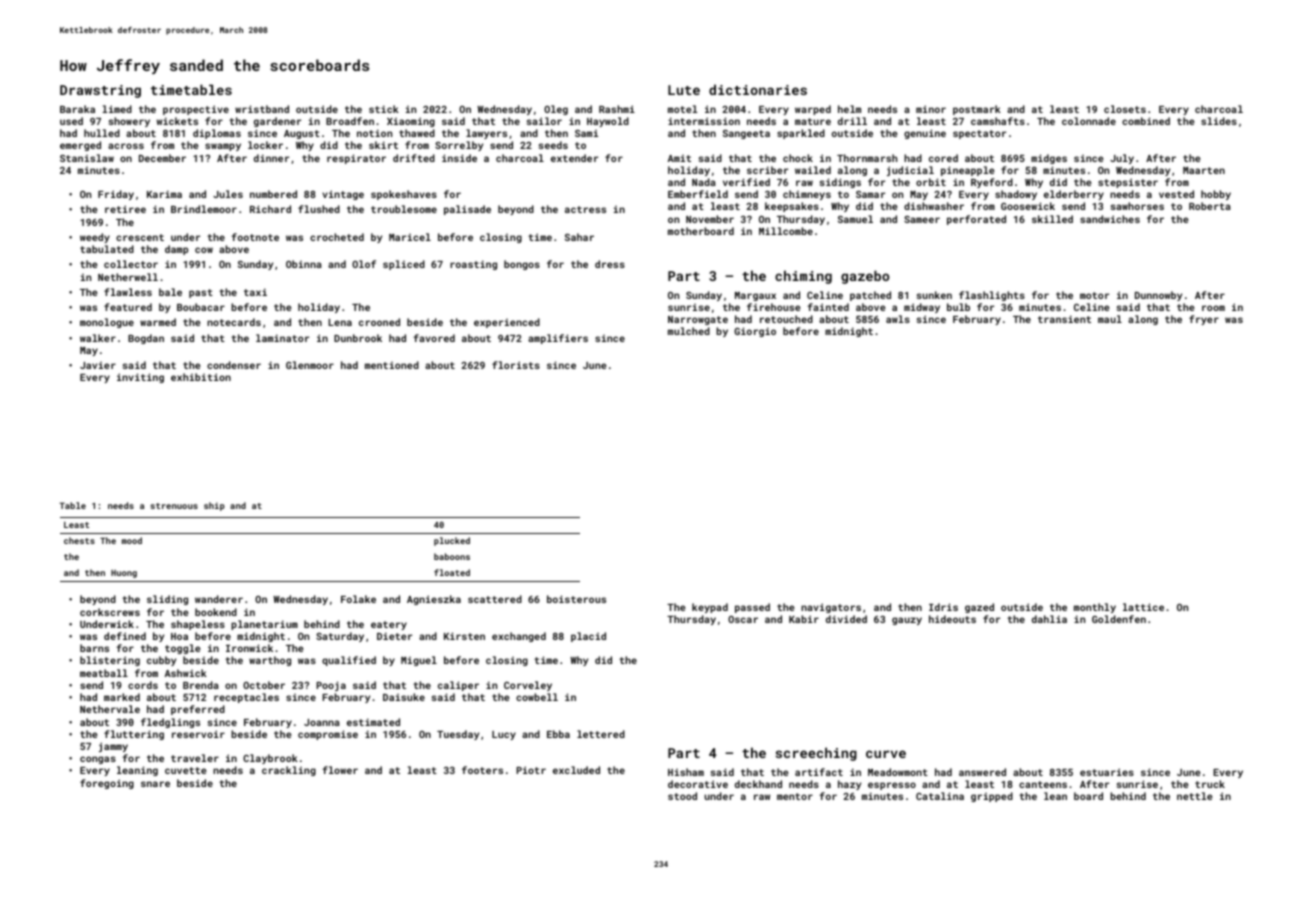  I want to click on fryer, so click(1204, 320).
